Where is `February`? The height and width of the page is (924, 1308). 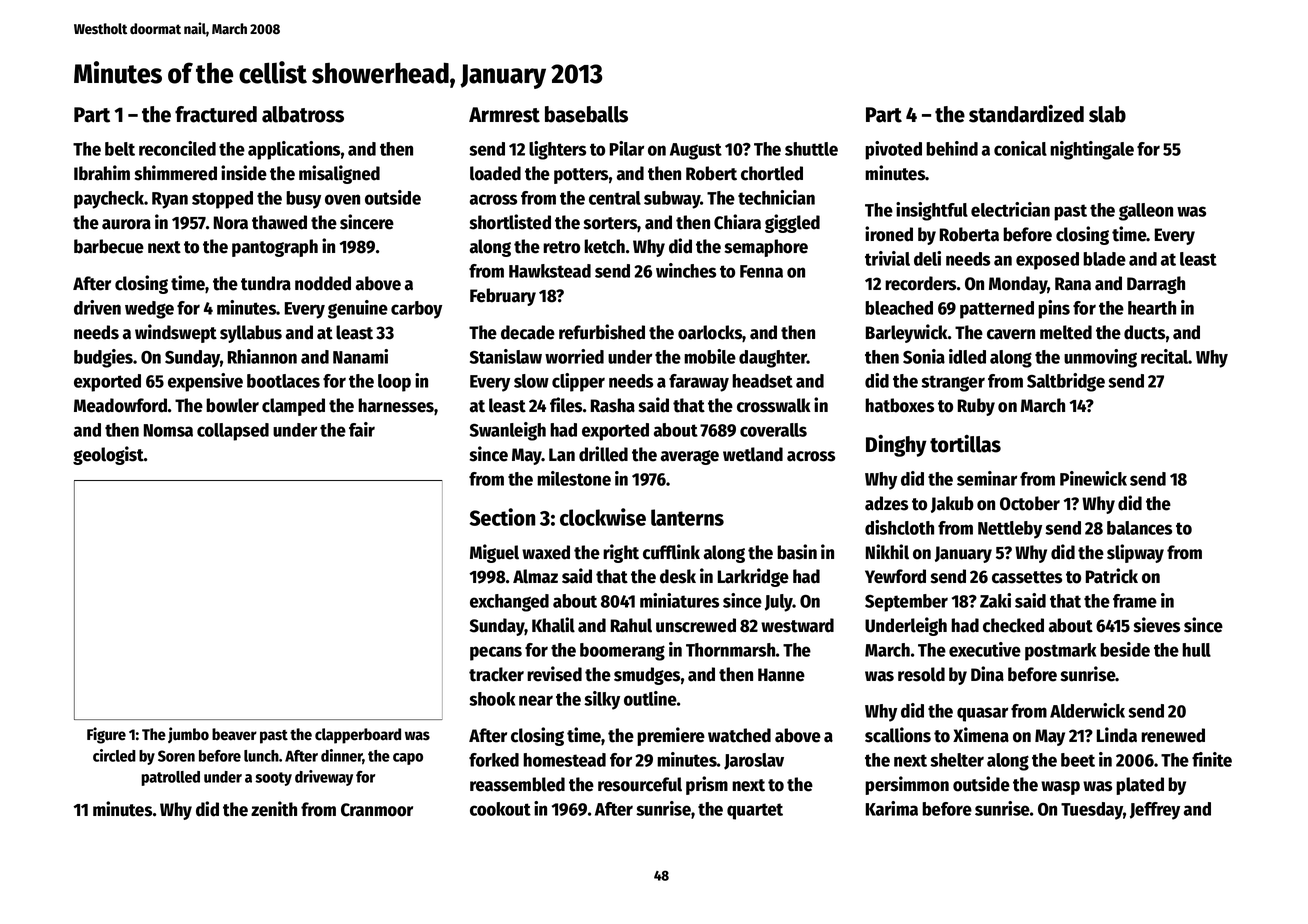
February is located at coordinates (503, 297).
